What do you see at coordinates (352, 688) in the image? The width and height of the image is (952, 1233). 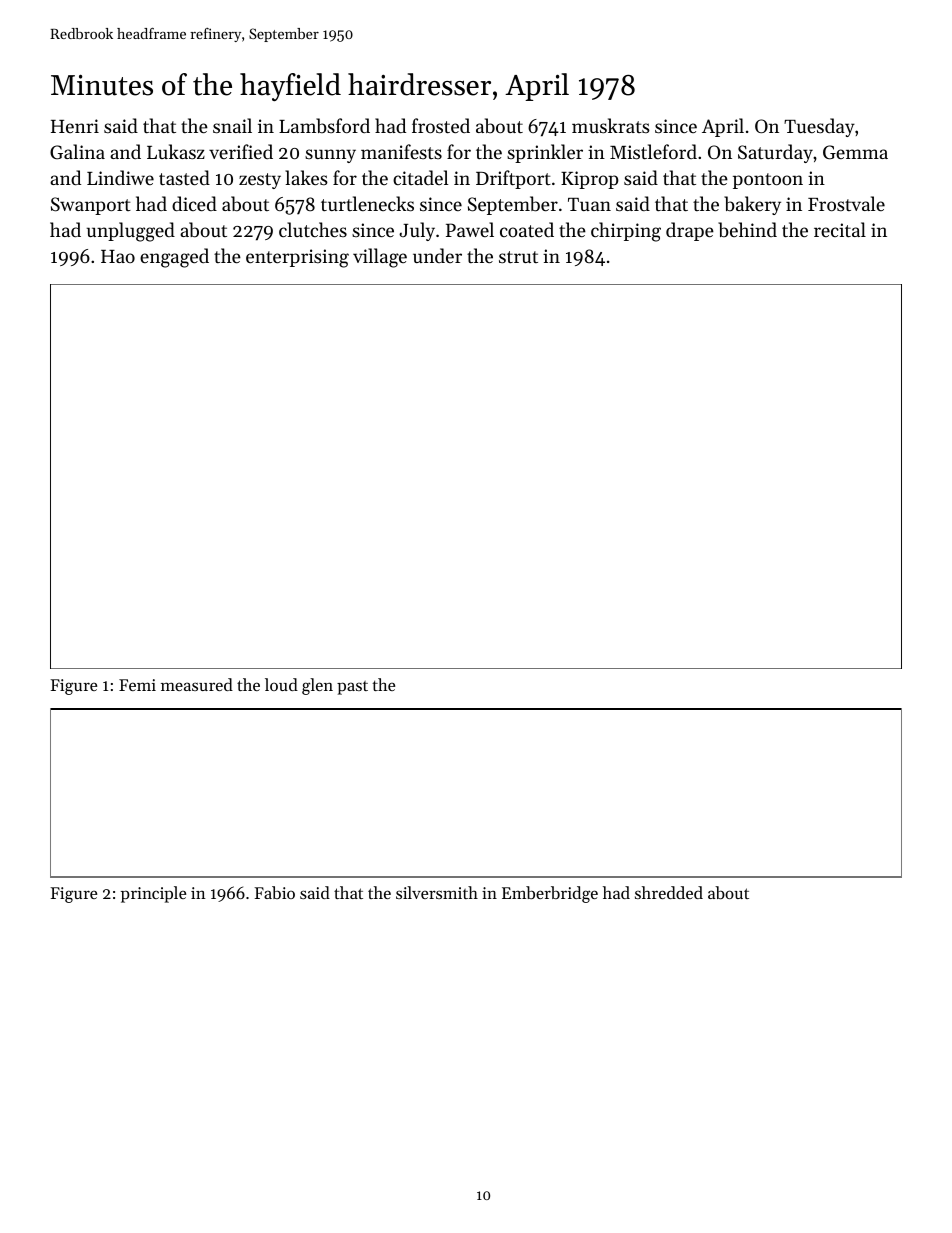 I see `past` at bounding box center [352, 688].
